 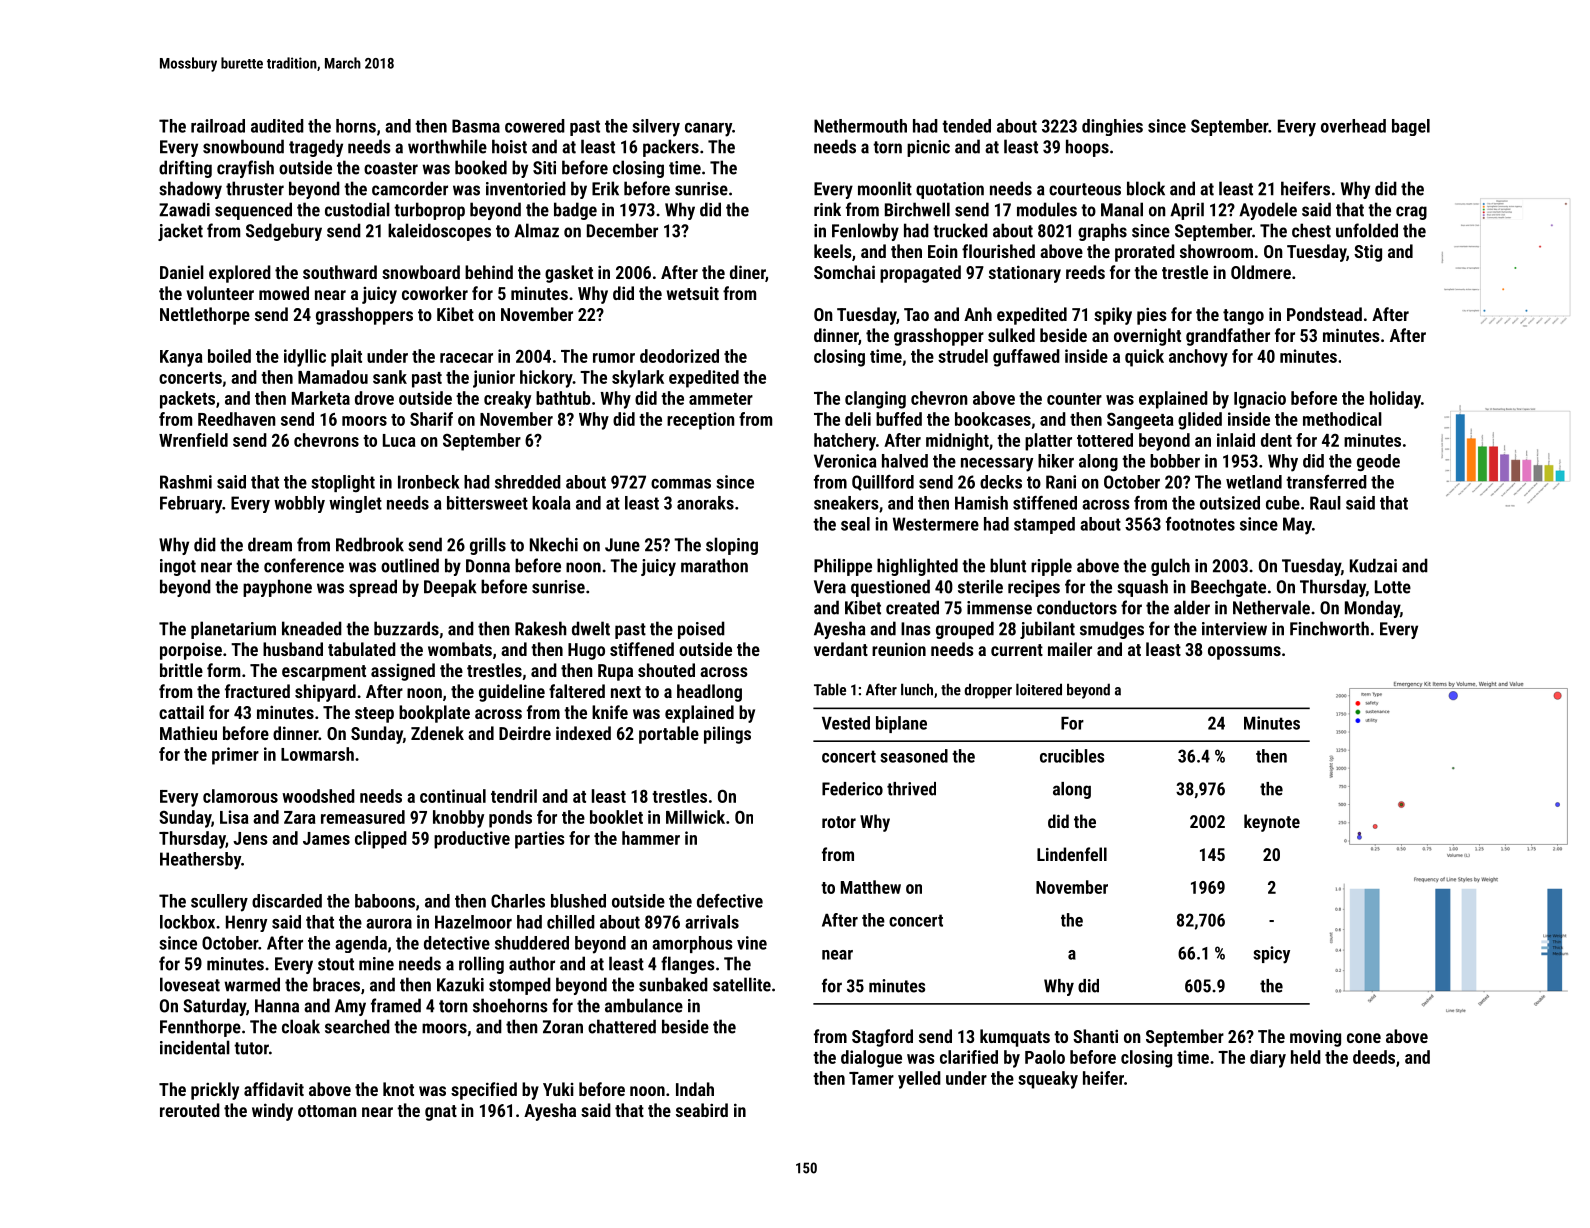 What do you see at coordinates (1329, 628) in the document?
I see `Finchworth` at bounding box center [1329, 628].
